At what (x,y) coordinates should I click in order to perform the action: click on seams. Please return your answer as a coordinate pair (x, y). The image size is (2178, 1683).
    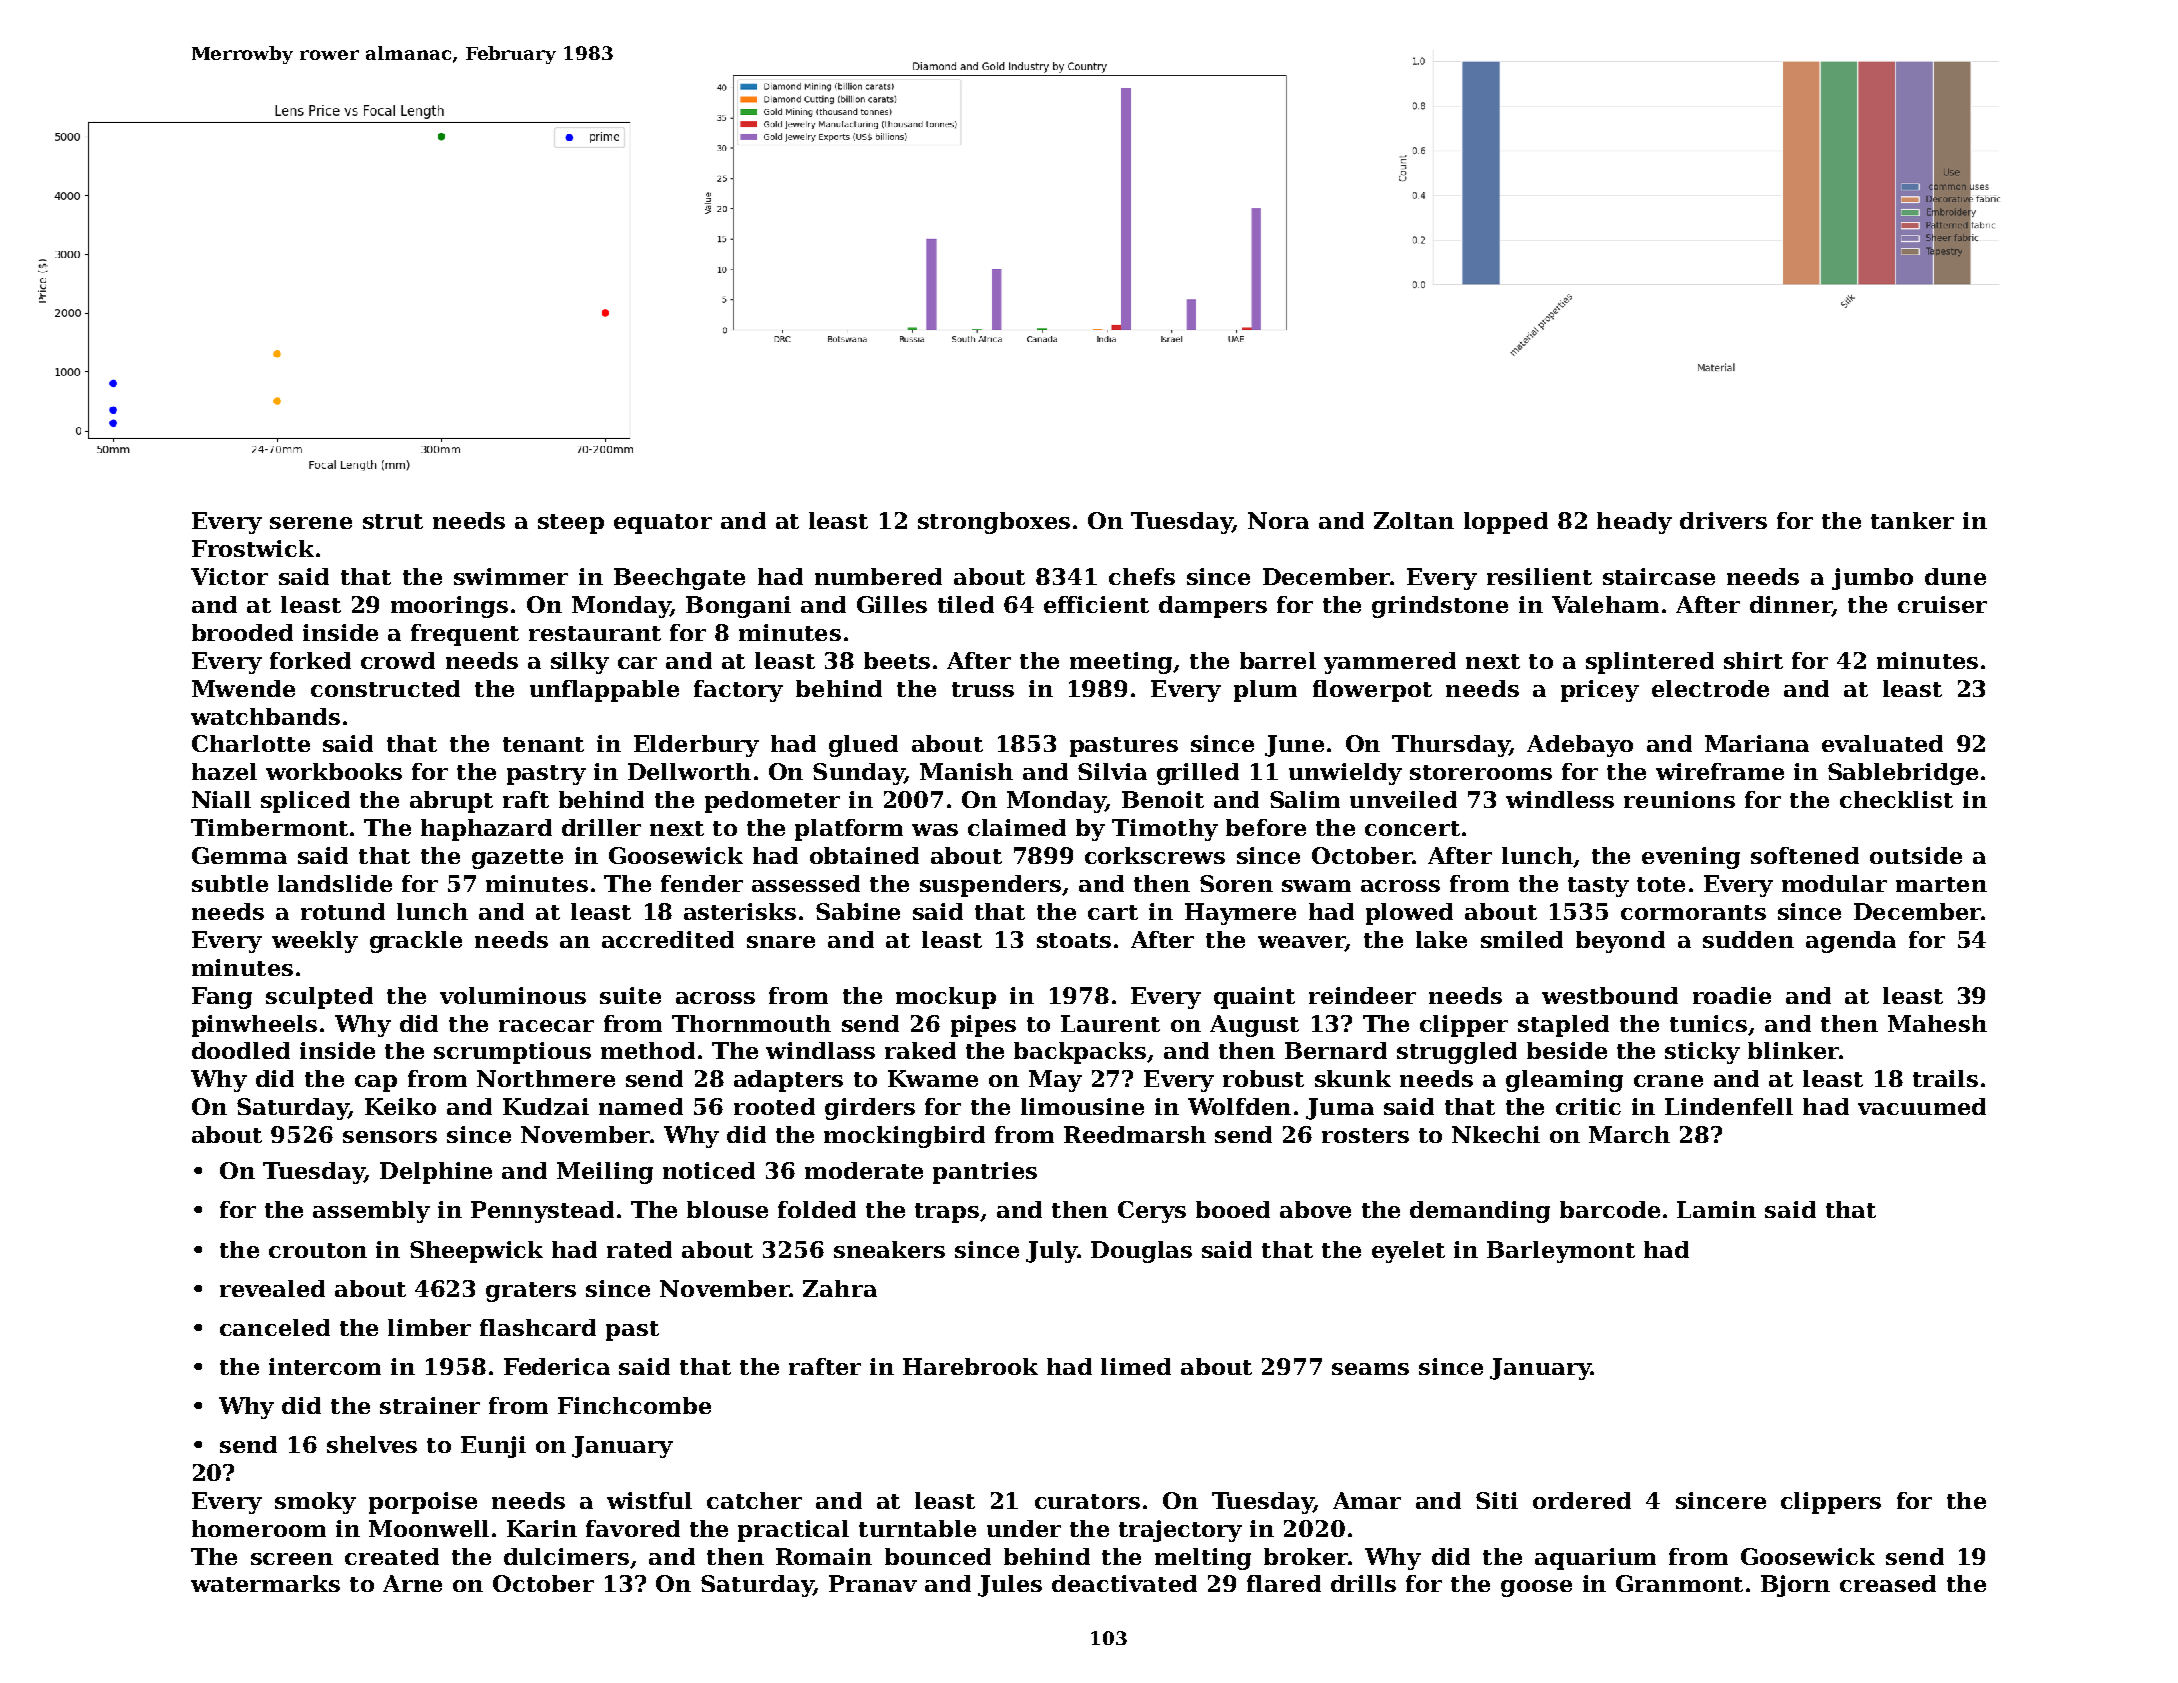
    Looking at the image, I should click on (1370, 1369).
